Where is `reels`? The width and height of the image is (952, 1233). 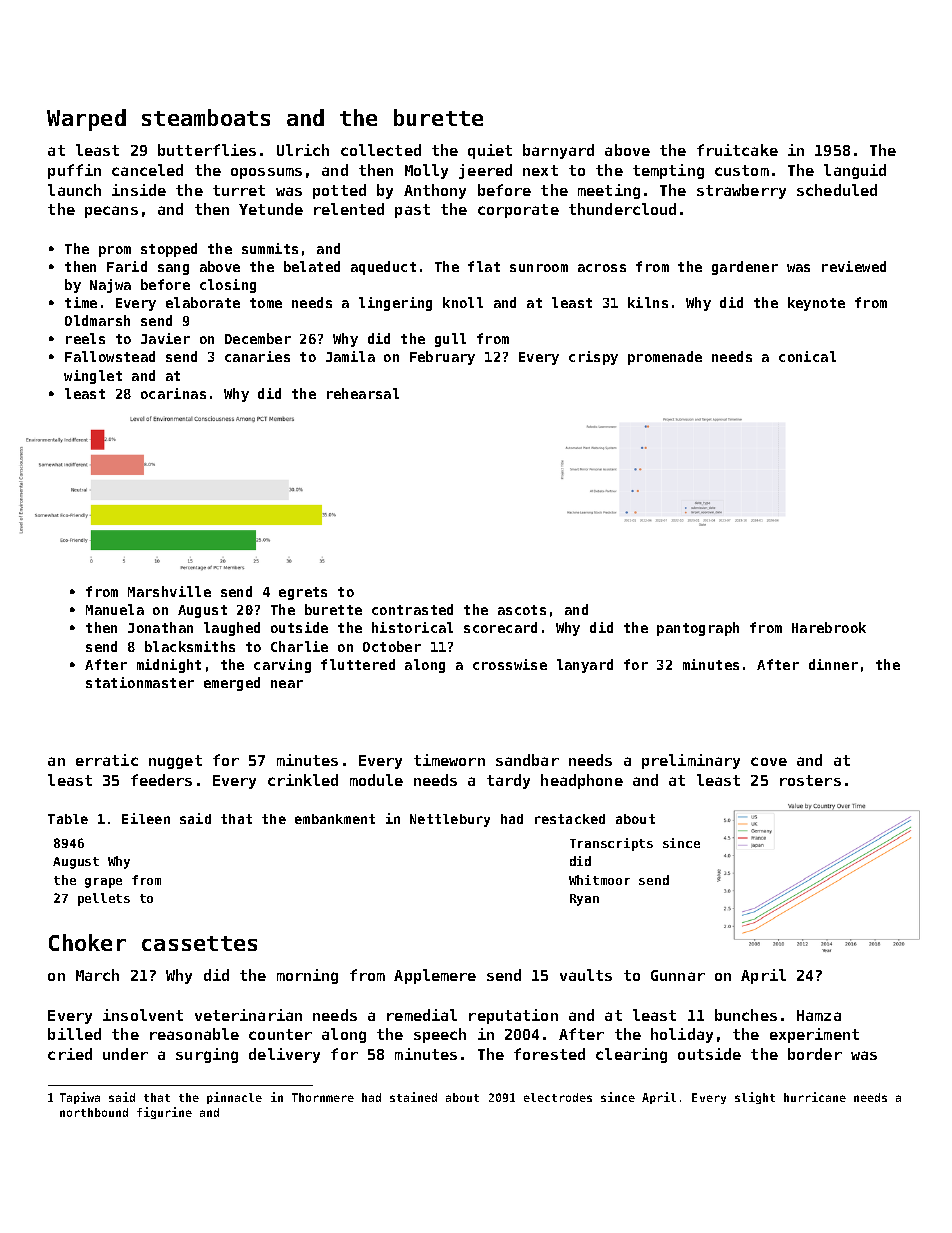
reels is located at coordinates (85, 338).
